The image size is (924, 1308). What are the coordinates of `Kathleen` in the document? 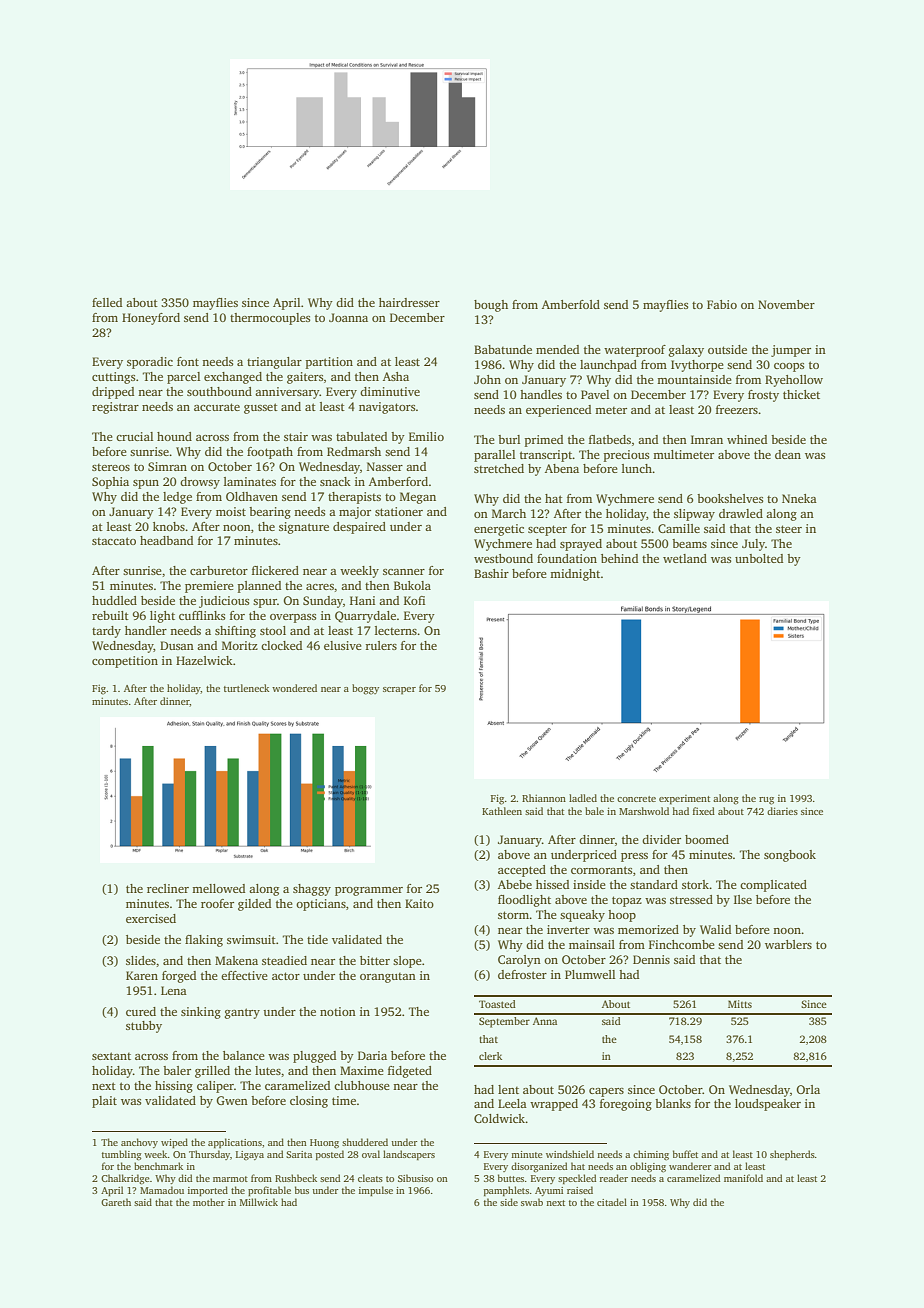 It's located at (502, 811).
